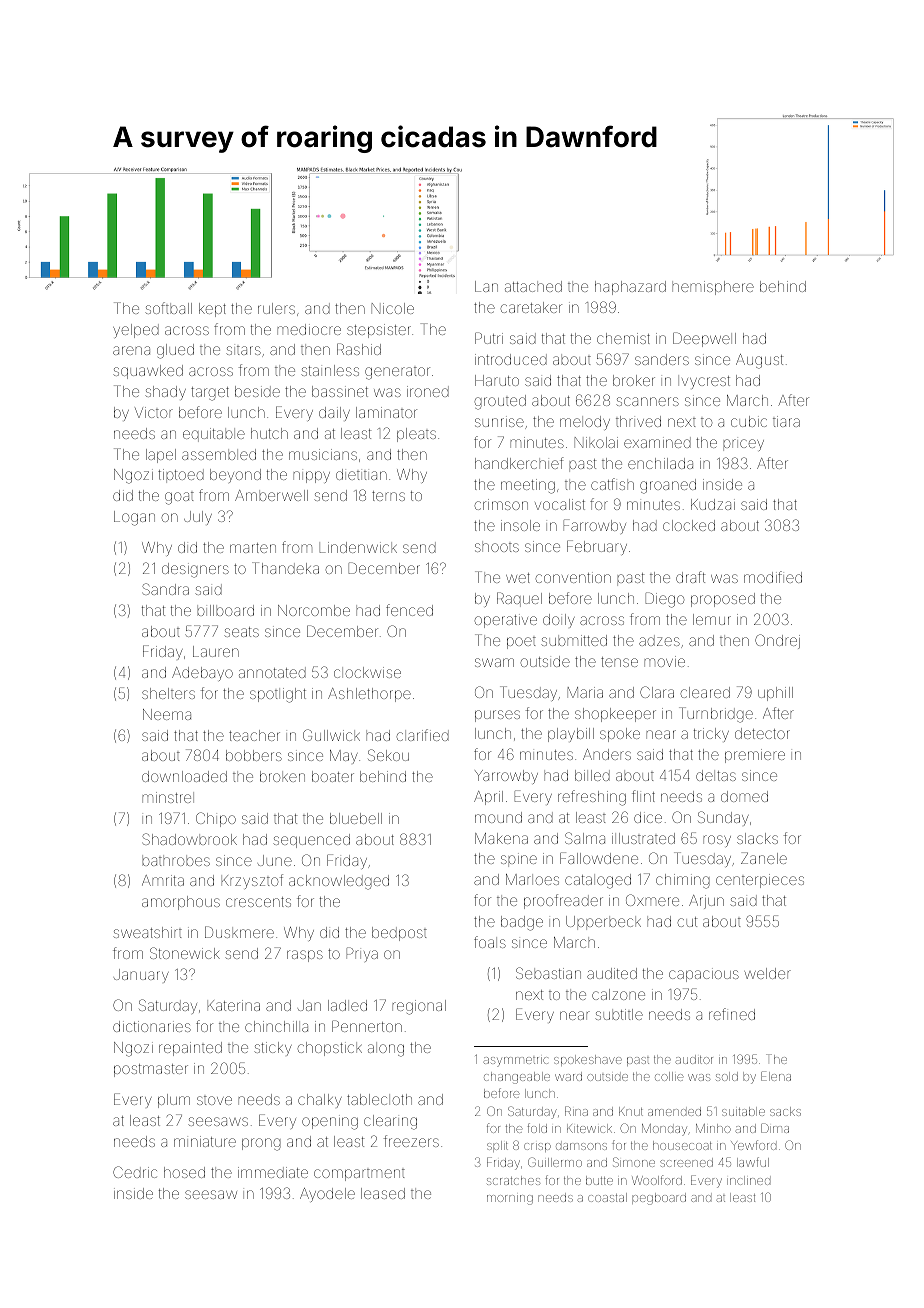 The width and height of the page is (924, 1308). Describe the element at coordinates (501, 504) in the page. I see `crimson` at that location.
